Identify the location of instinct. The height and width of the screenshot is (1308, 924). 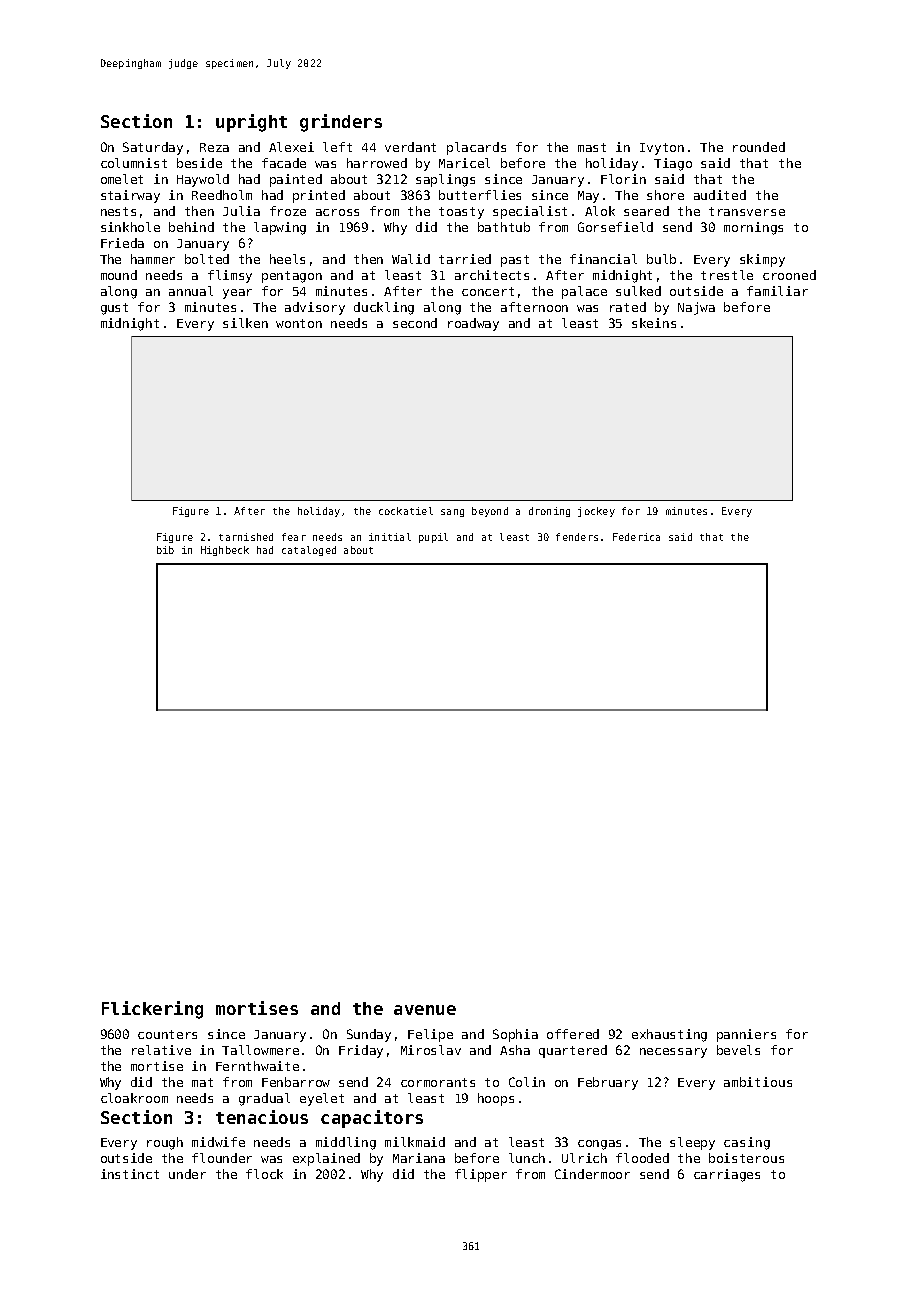
(130, 1174).
